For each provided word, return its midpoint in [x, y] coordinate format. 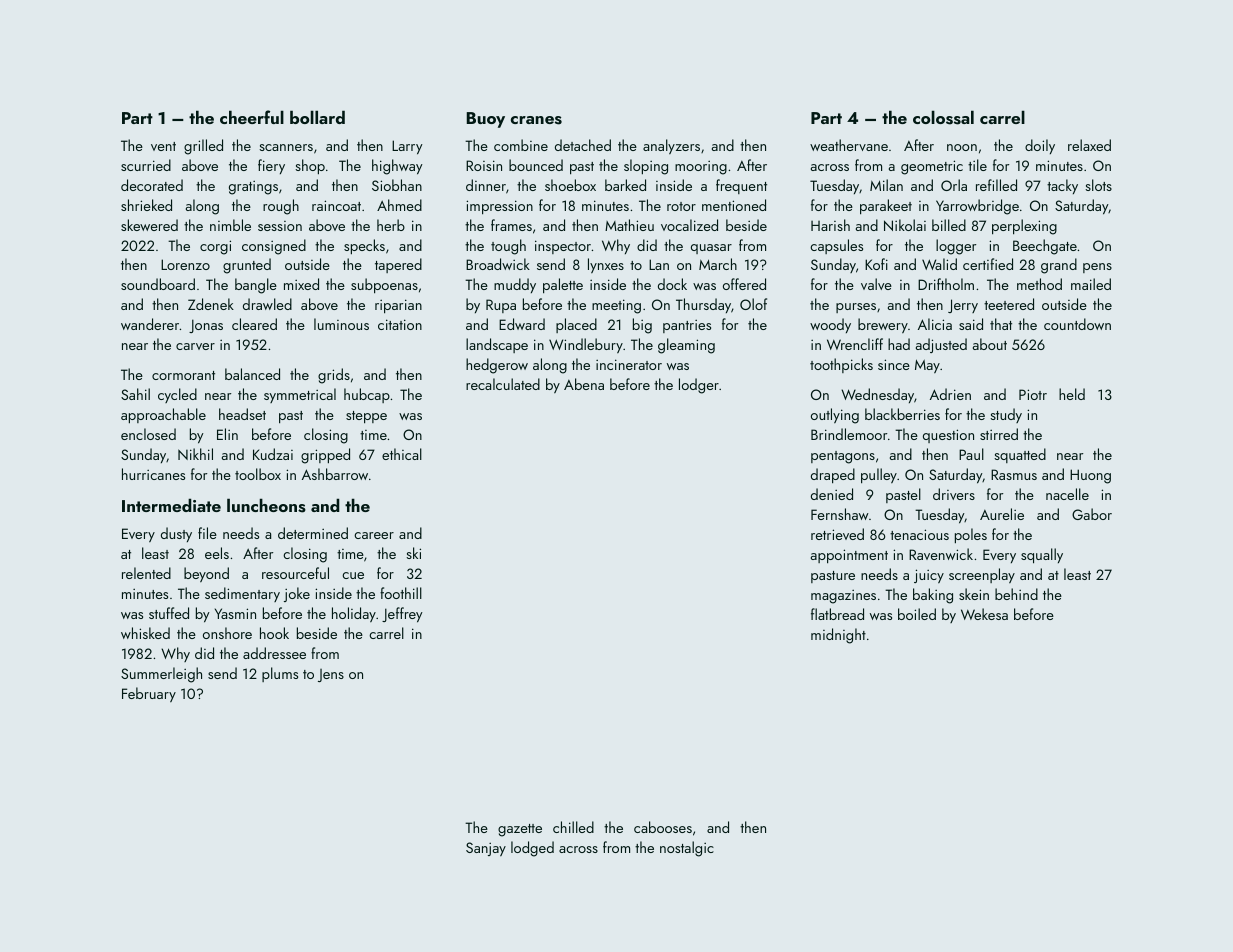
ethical [402, 454]
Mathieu [629, 225]
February [149, 694]
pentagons [843, 457]
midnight [838, 636]
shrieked [146, 205]
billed [949, 225]
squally [1042, 556]
